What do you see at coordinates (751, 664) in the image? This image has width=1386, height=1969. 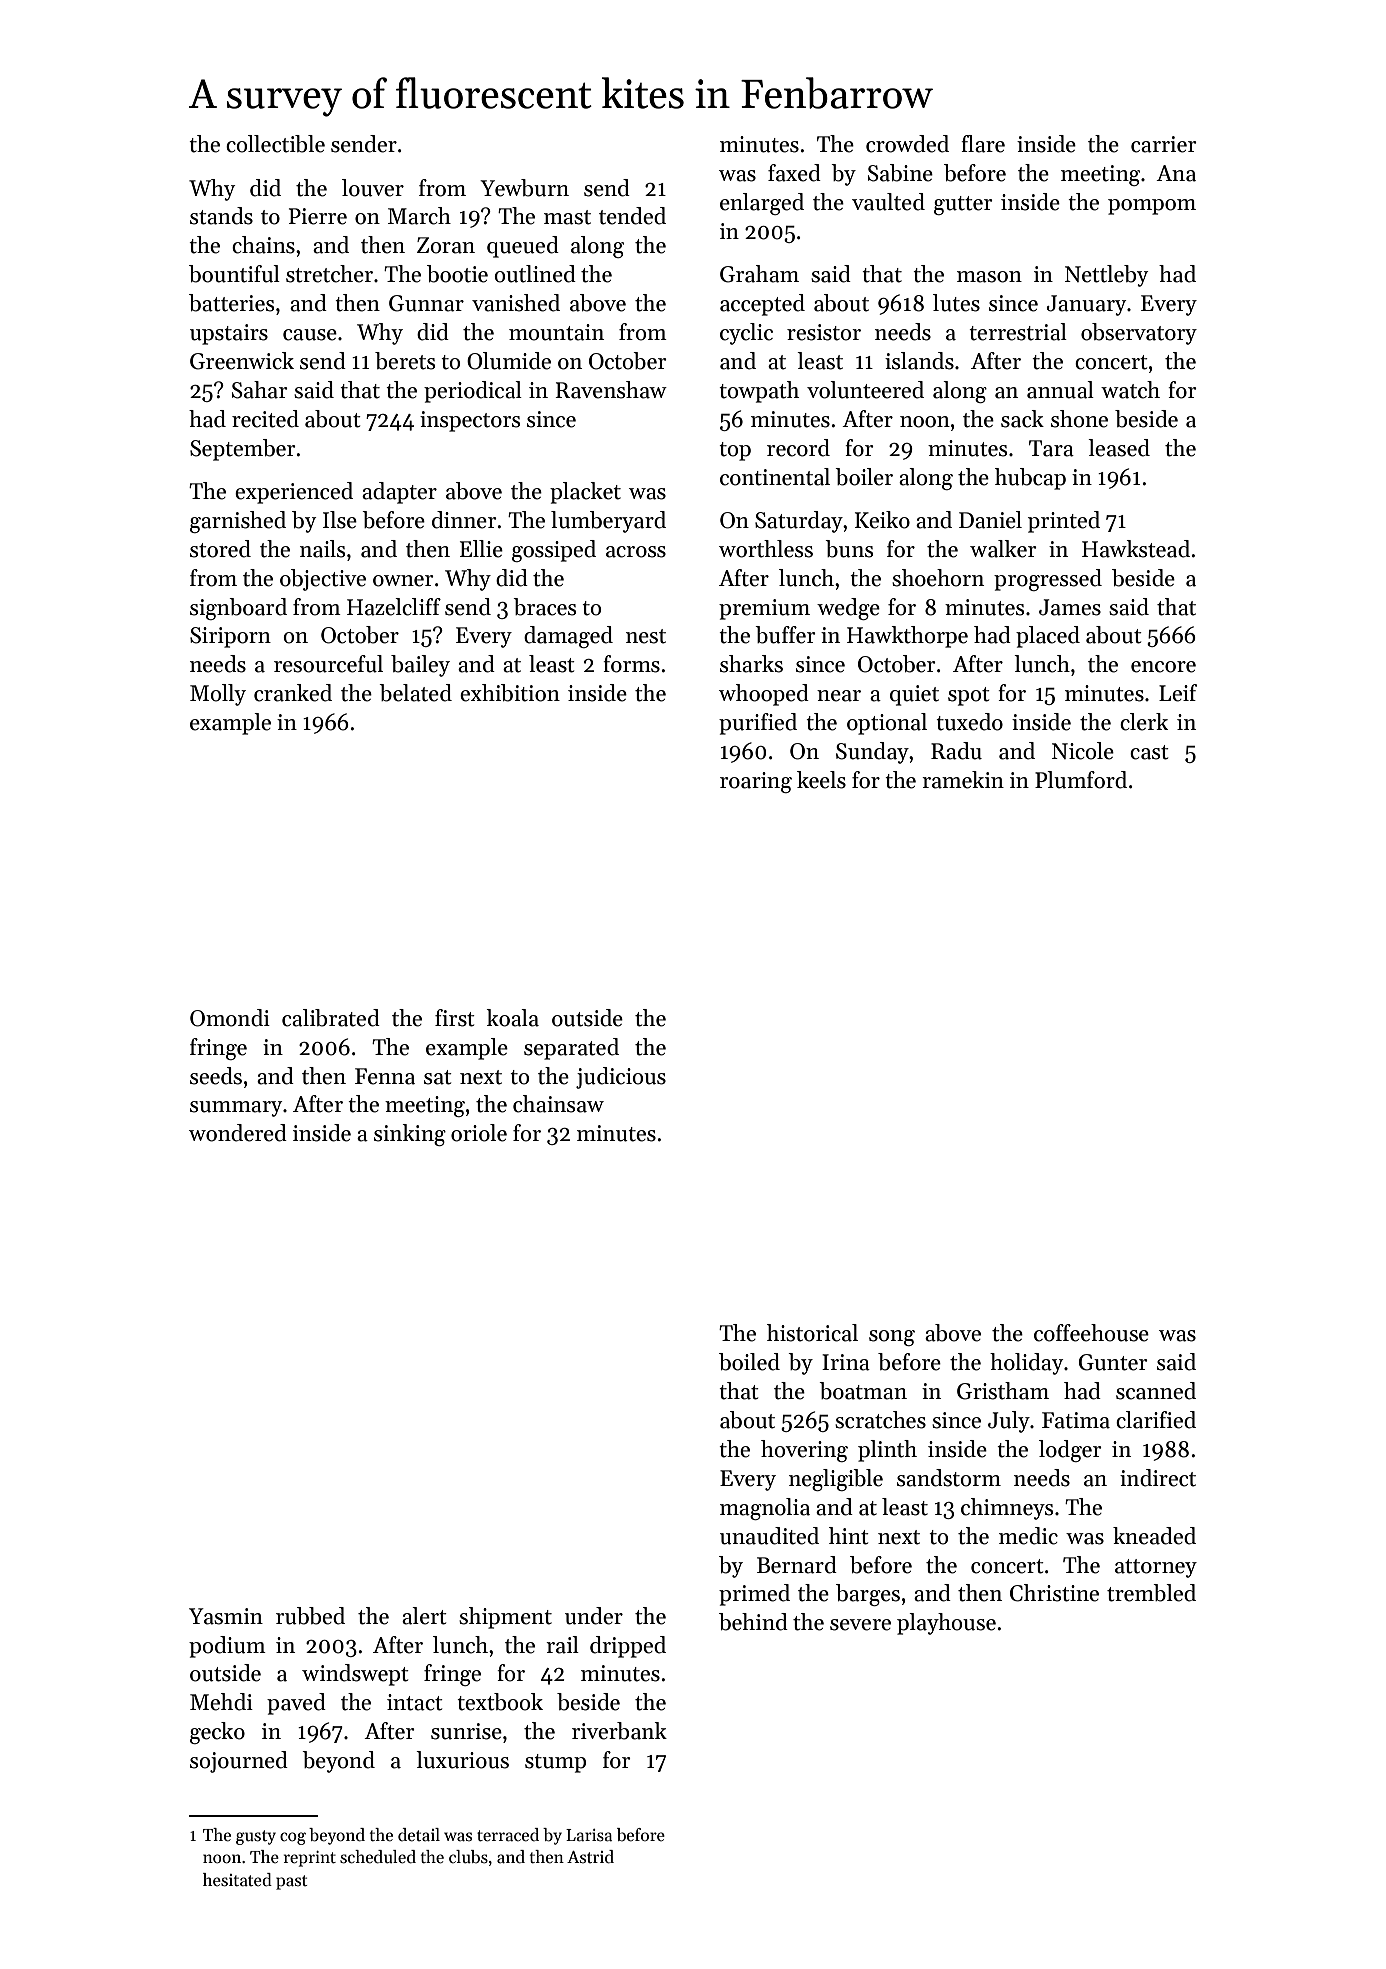 I see `sharks` at bounding box center [751, 664].
